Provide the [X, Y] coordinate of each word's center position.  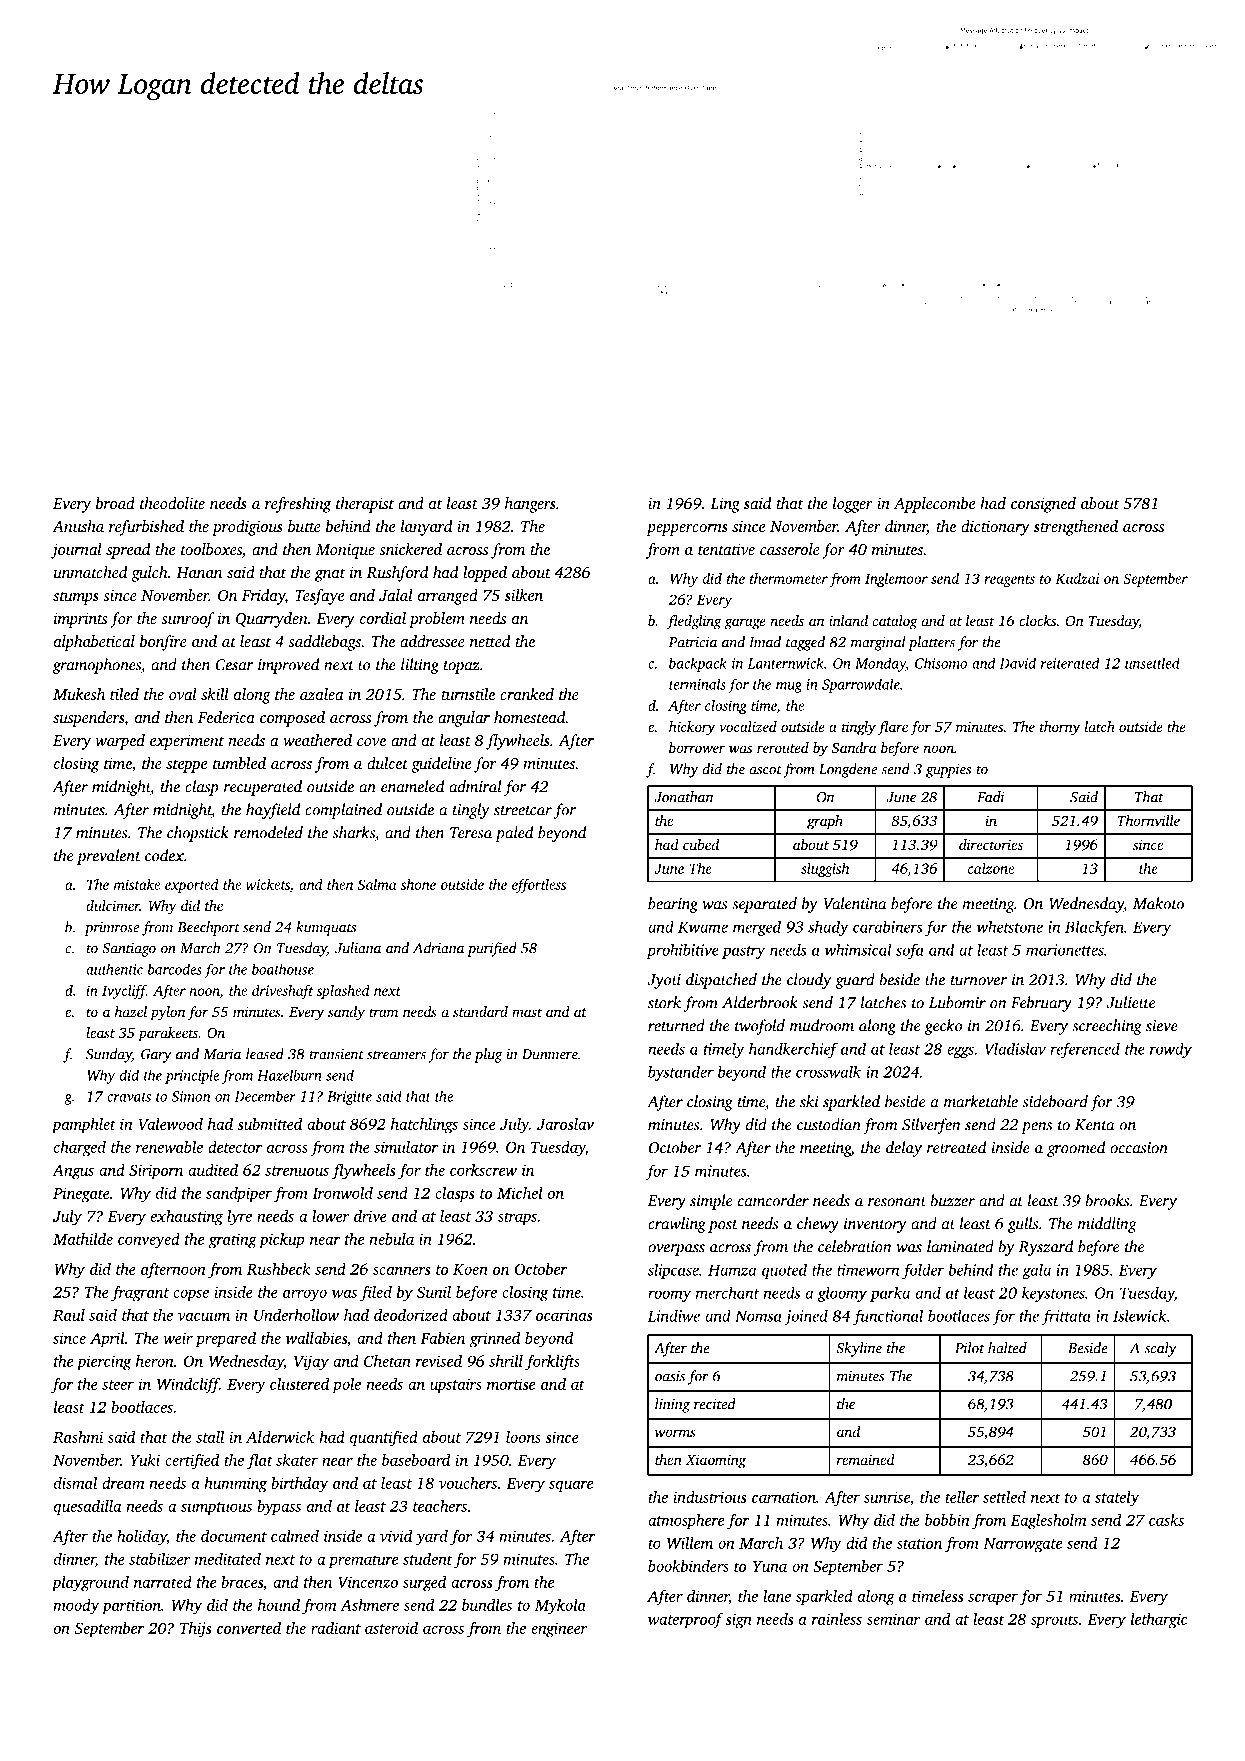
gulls [1023, 1225]
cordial [383, 618]
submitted [269, 1124]
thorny [1060, 728]
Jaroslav [565, 1124]
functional [888, 1317]
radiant [336, 1628]
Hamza [732, 1270]
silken [524, 595]
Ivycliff [124, 992]
